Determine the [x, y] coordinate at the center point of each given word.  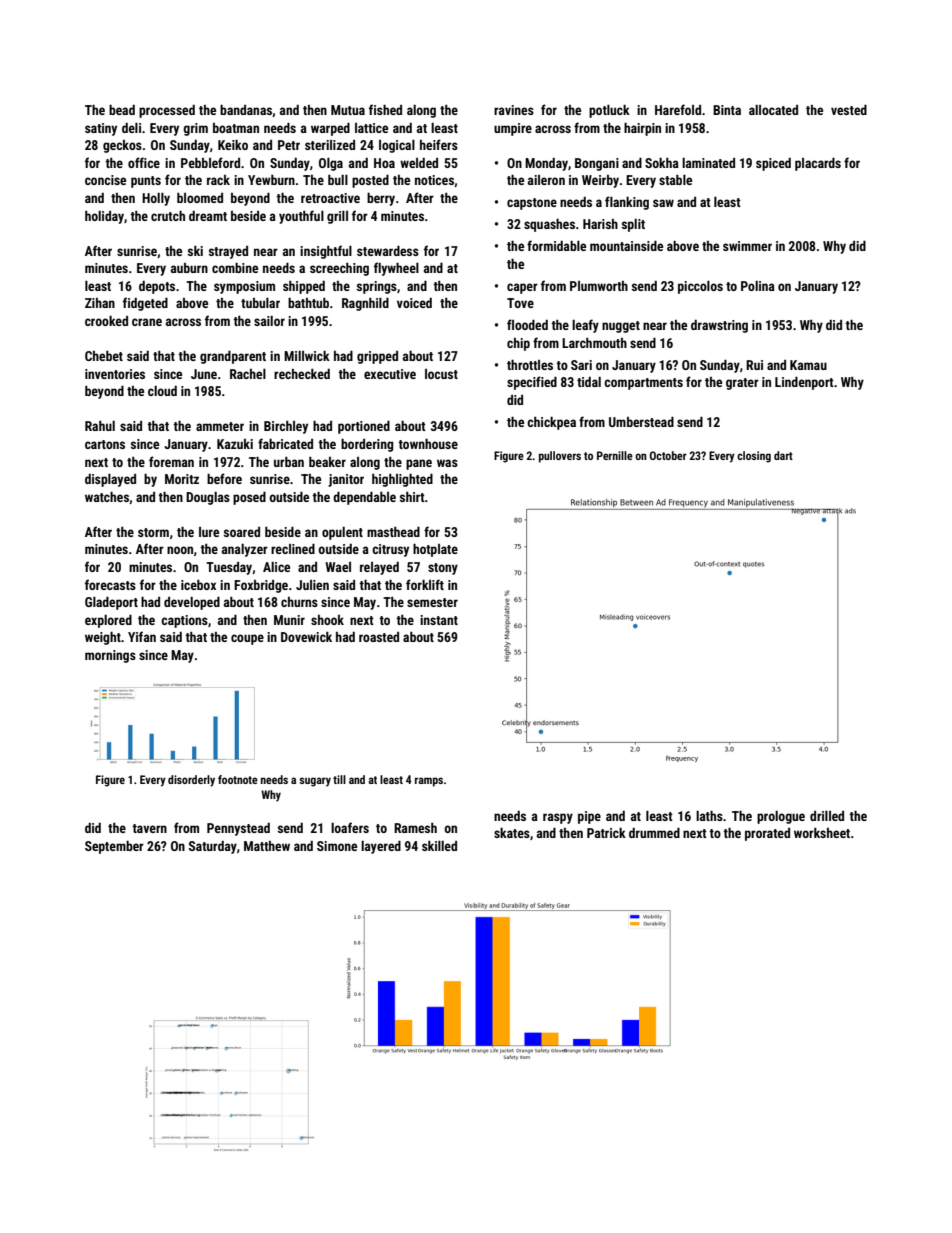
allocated [773, 110]
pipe [589, 817]
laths [709, 816]
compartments [643, 384]
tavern [149, 828]
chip [518, 344]
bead [122, 110]
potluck [609, 111]
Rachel [248, 374]
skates [512, 833]
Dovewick [306, 637]
